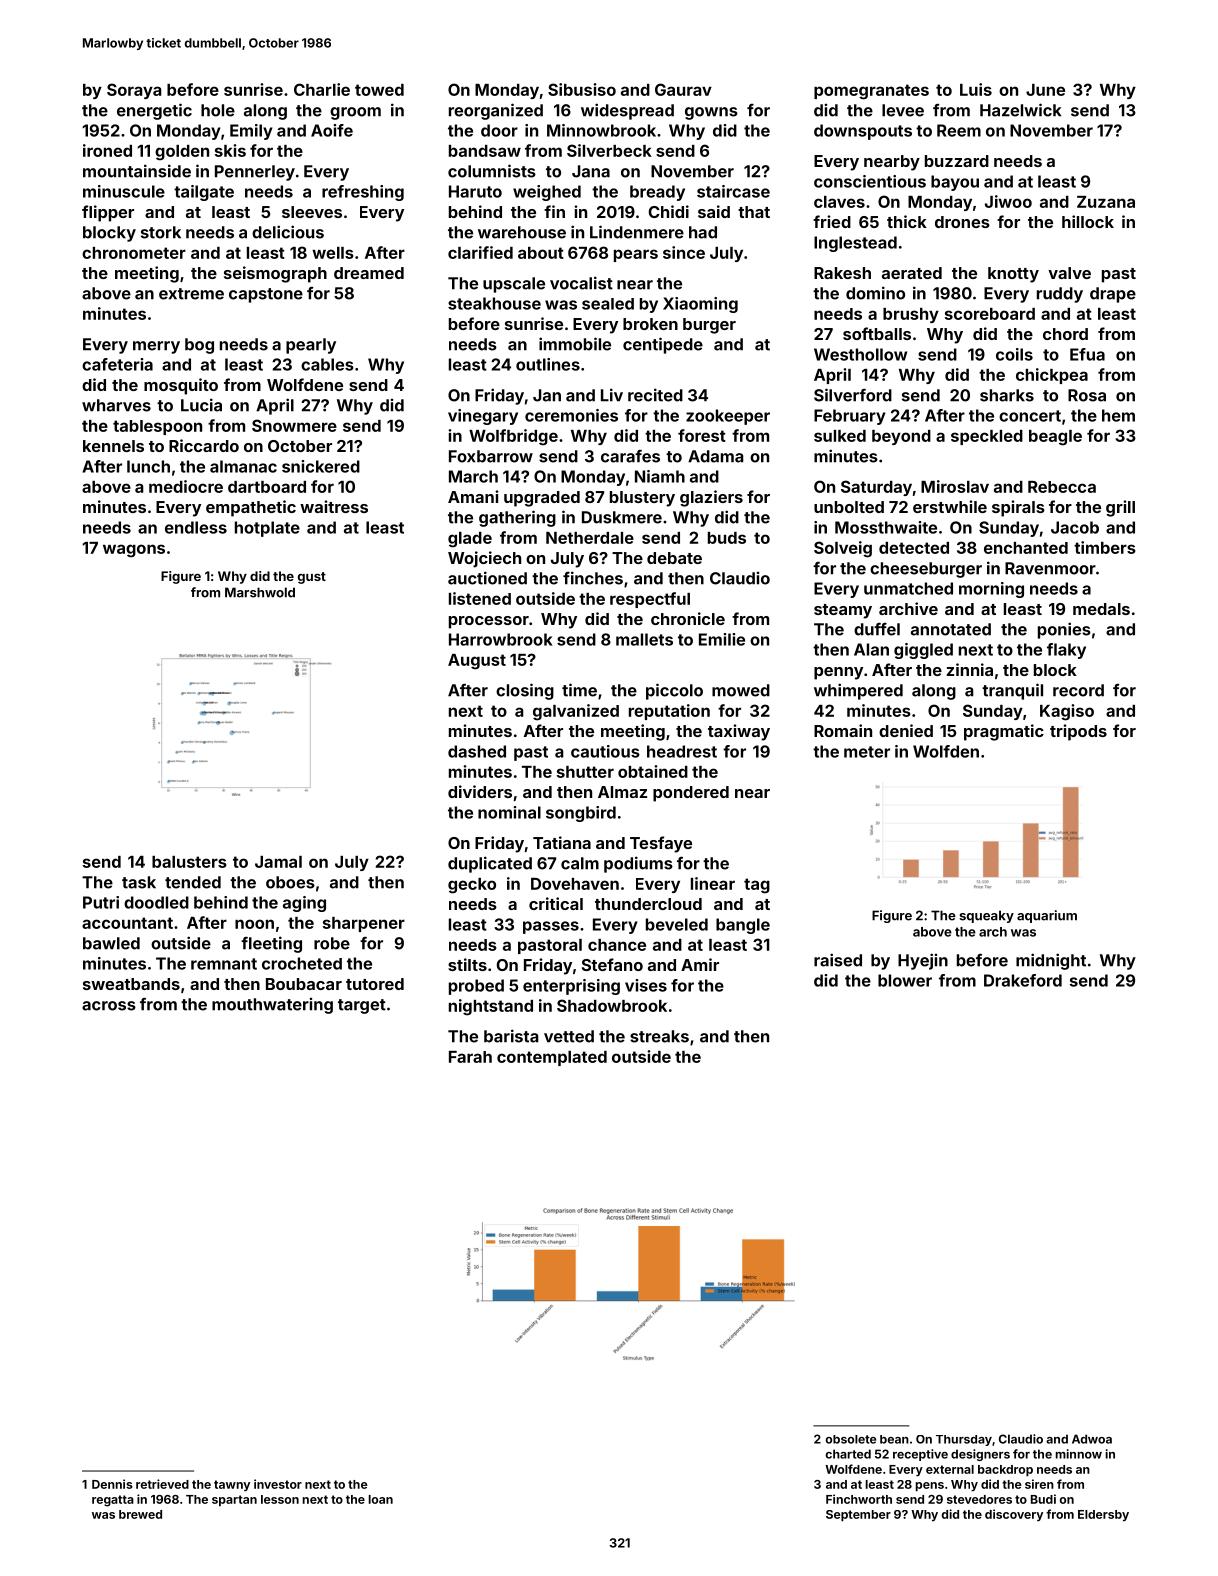  Describe the element at coordinates (475, 191) in the screenshot. I see `Haruto` at that location.
